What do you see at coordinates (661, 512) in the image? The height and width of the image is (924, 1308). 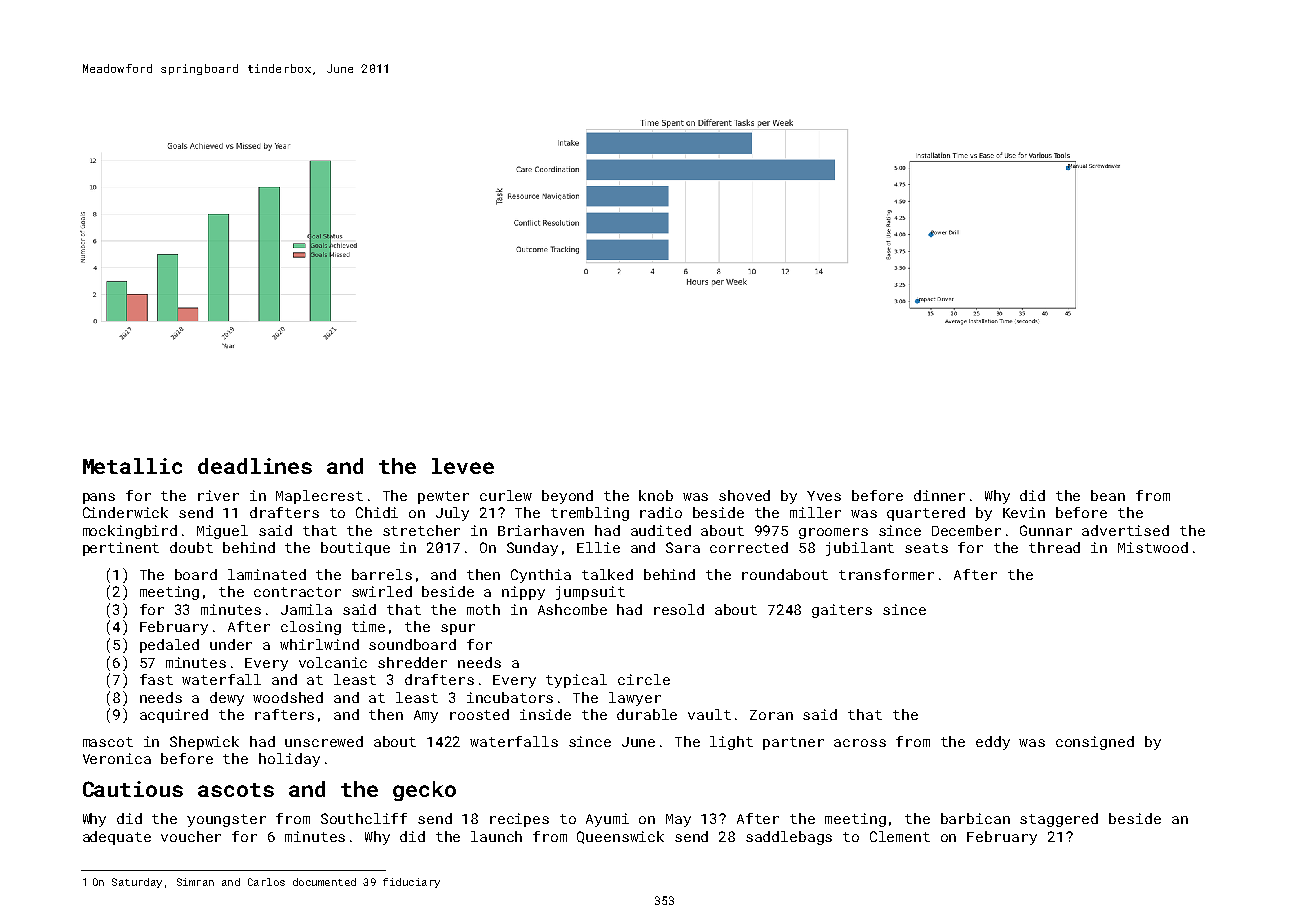 I see `radio` at bounding box center [661, 512].
